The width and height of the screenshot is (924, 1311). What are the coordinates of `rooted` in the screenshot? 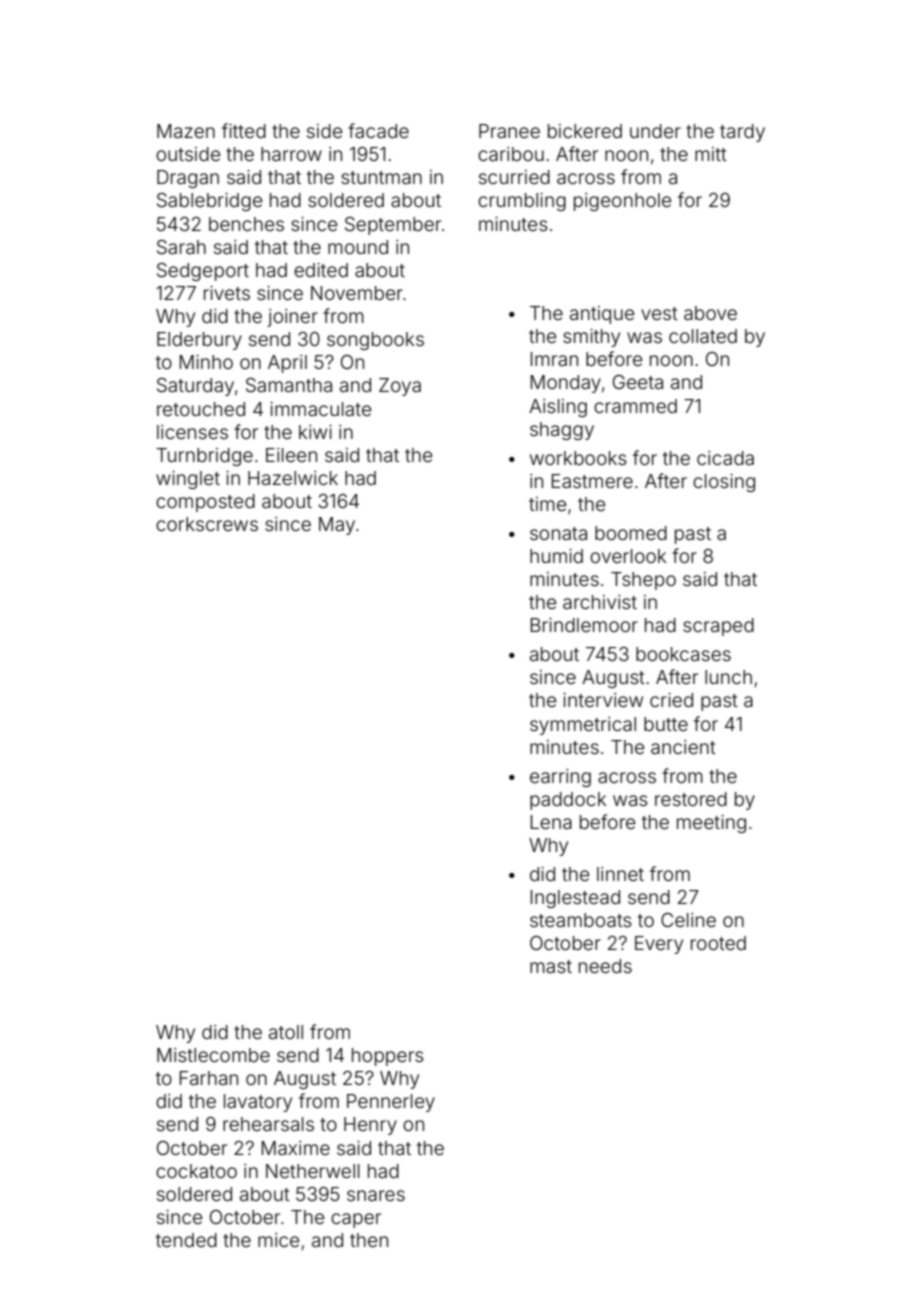 It's located at (718, 943).
